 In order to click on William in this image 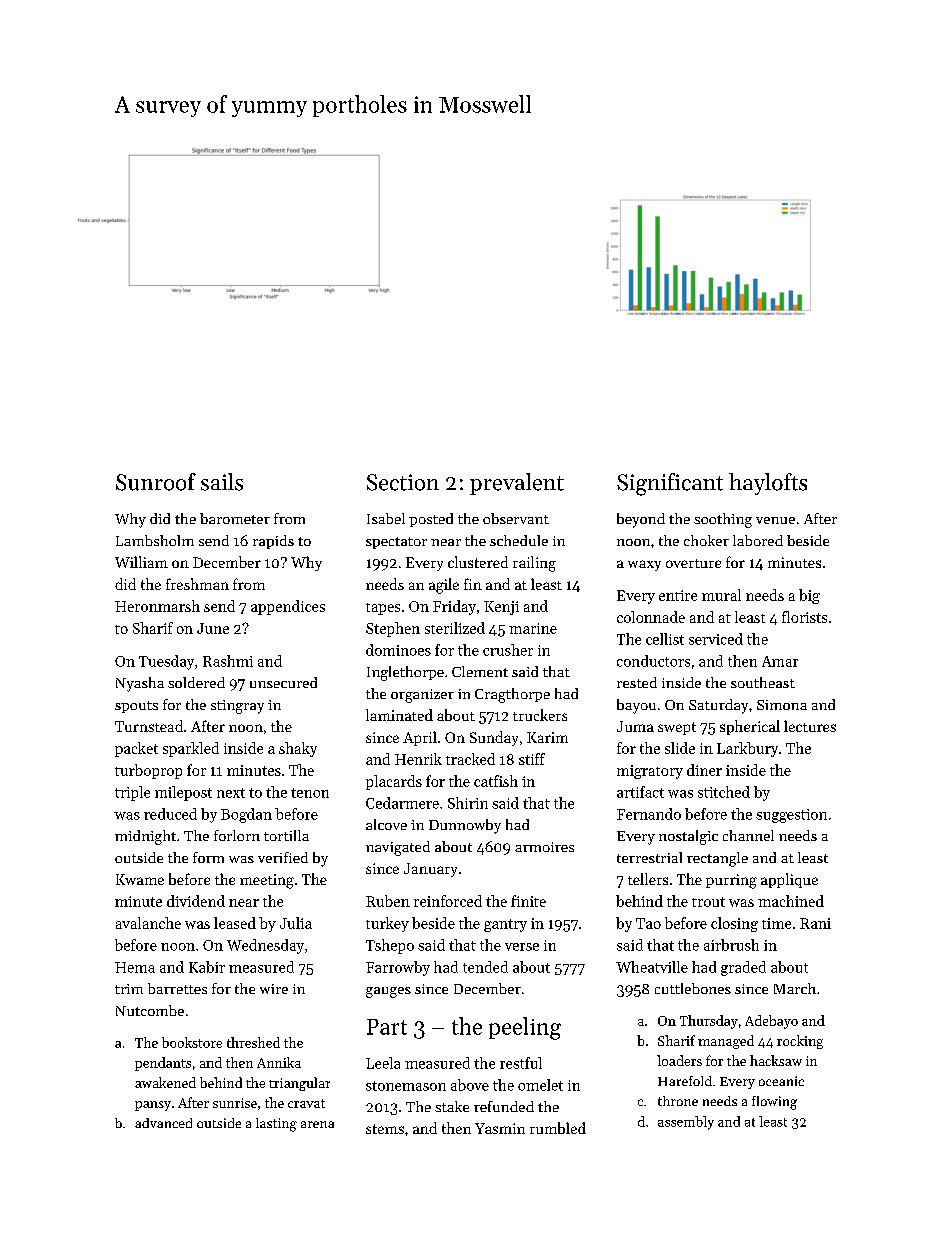, I will do `click(141, 562)`.
